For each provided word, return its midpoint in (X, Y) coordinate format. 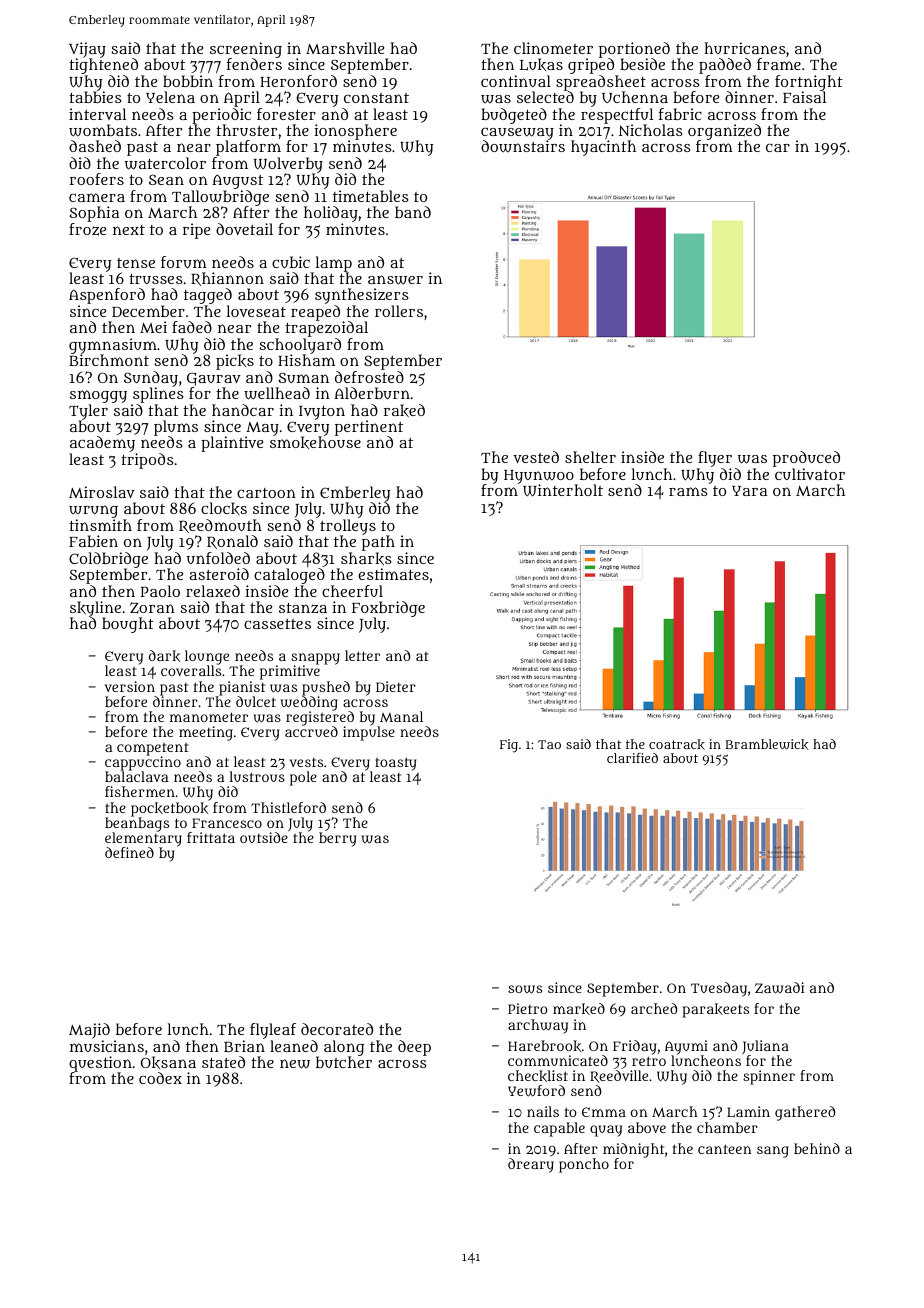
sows (525, 989)
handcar (243, 410)
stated (223, 1062)
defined (129, 852)
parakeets (716, 1010)
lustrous (257, 776)
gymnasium (113, 346)
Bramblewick (767, 744)
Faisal (804, 97)
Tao (549, 744)
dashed (95, 146)
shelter (590, 457)
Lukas (541, 64)
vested (536, 457)
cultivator (810, 474)
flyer (715, 459)
